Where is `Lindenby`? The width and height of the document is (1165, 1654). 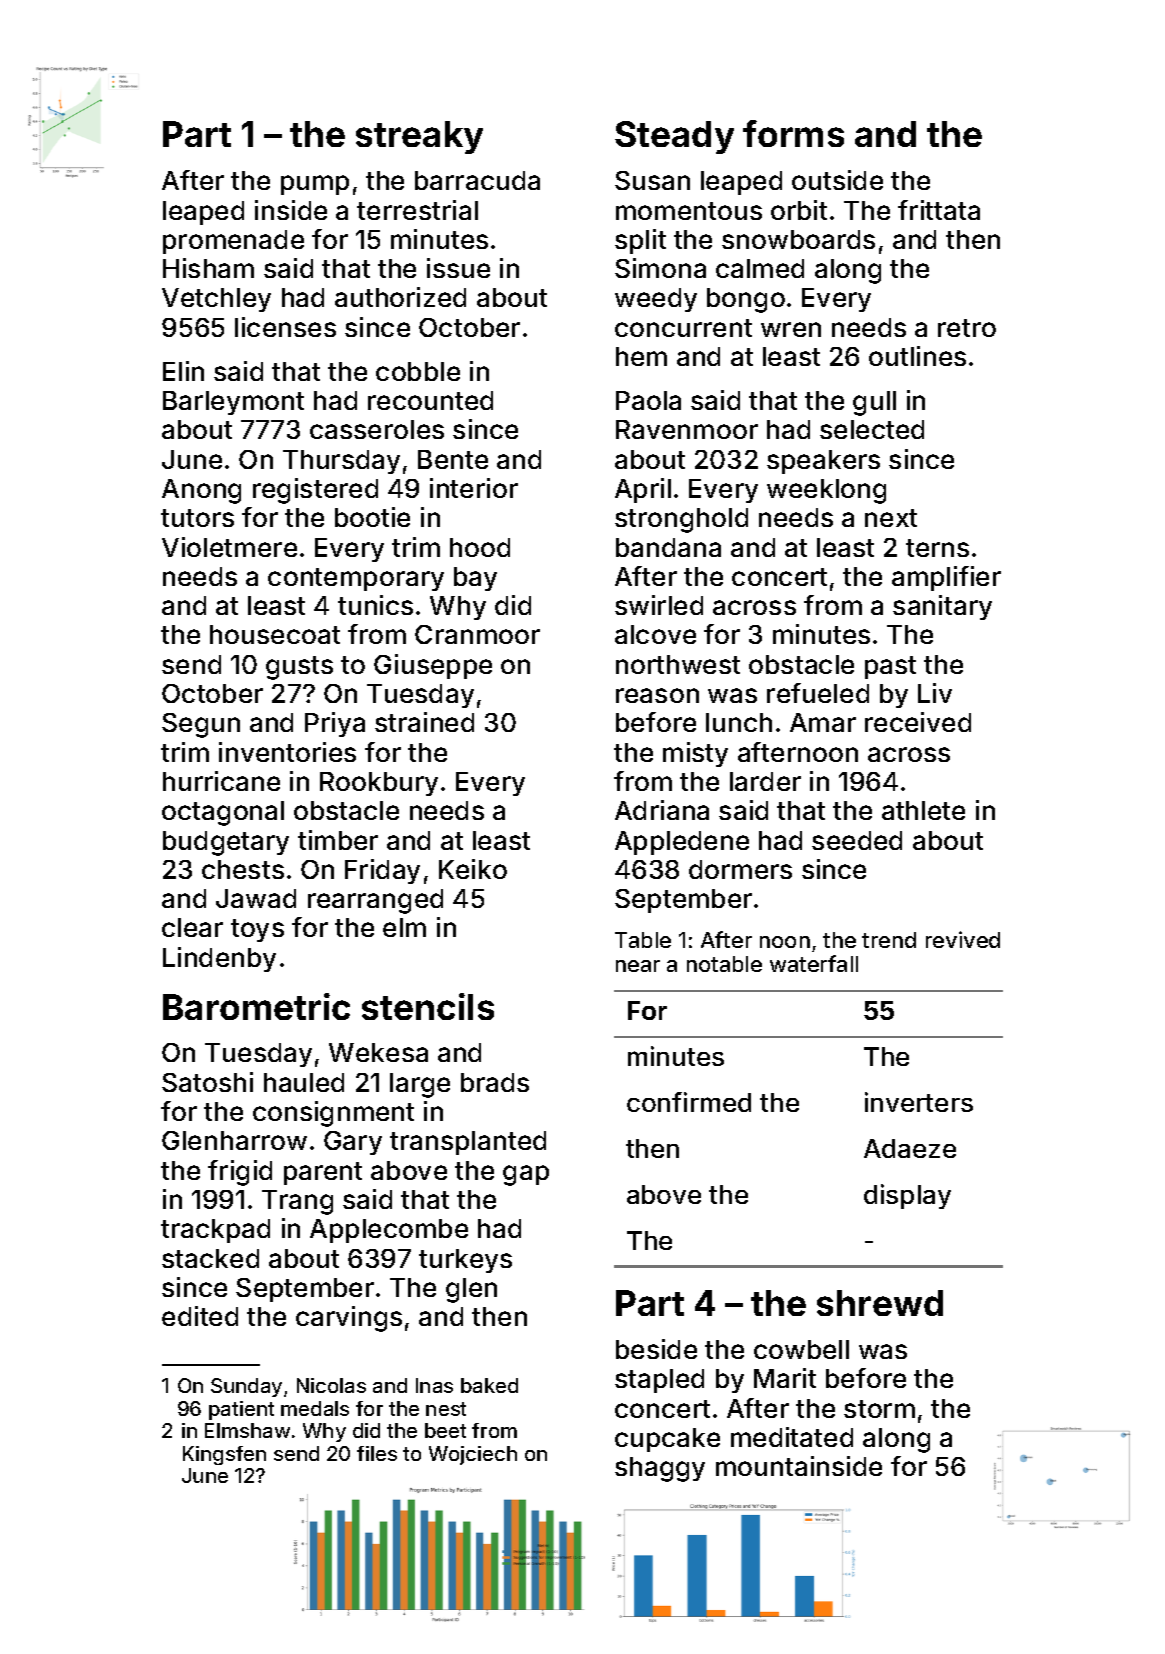 Lindenby is located at coordinates (219, 959).
